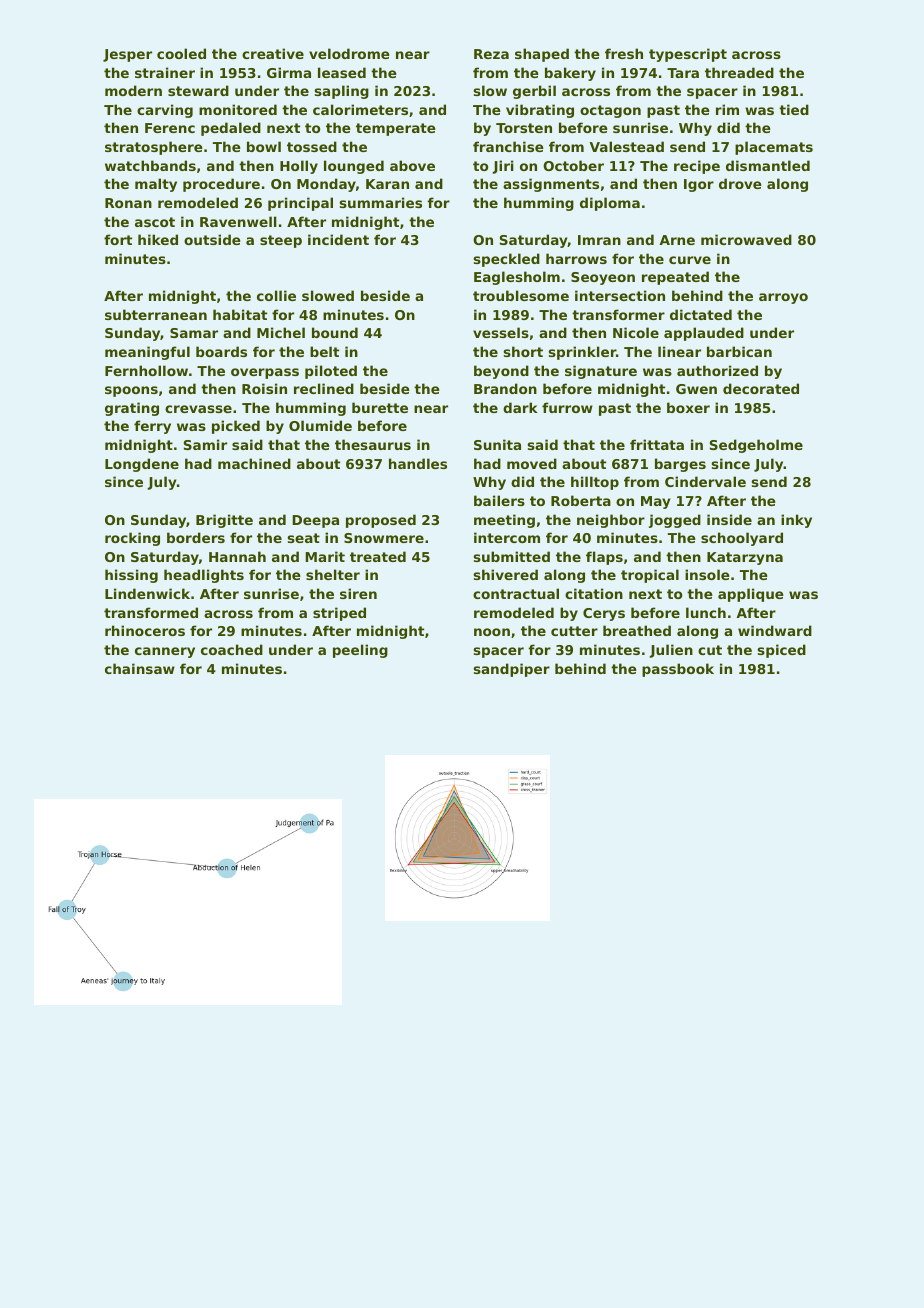 This screenshot has height=1308, width=924. I want to click on inky, so click(796, 521).
